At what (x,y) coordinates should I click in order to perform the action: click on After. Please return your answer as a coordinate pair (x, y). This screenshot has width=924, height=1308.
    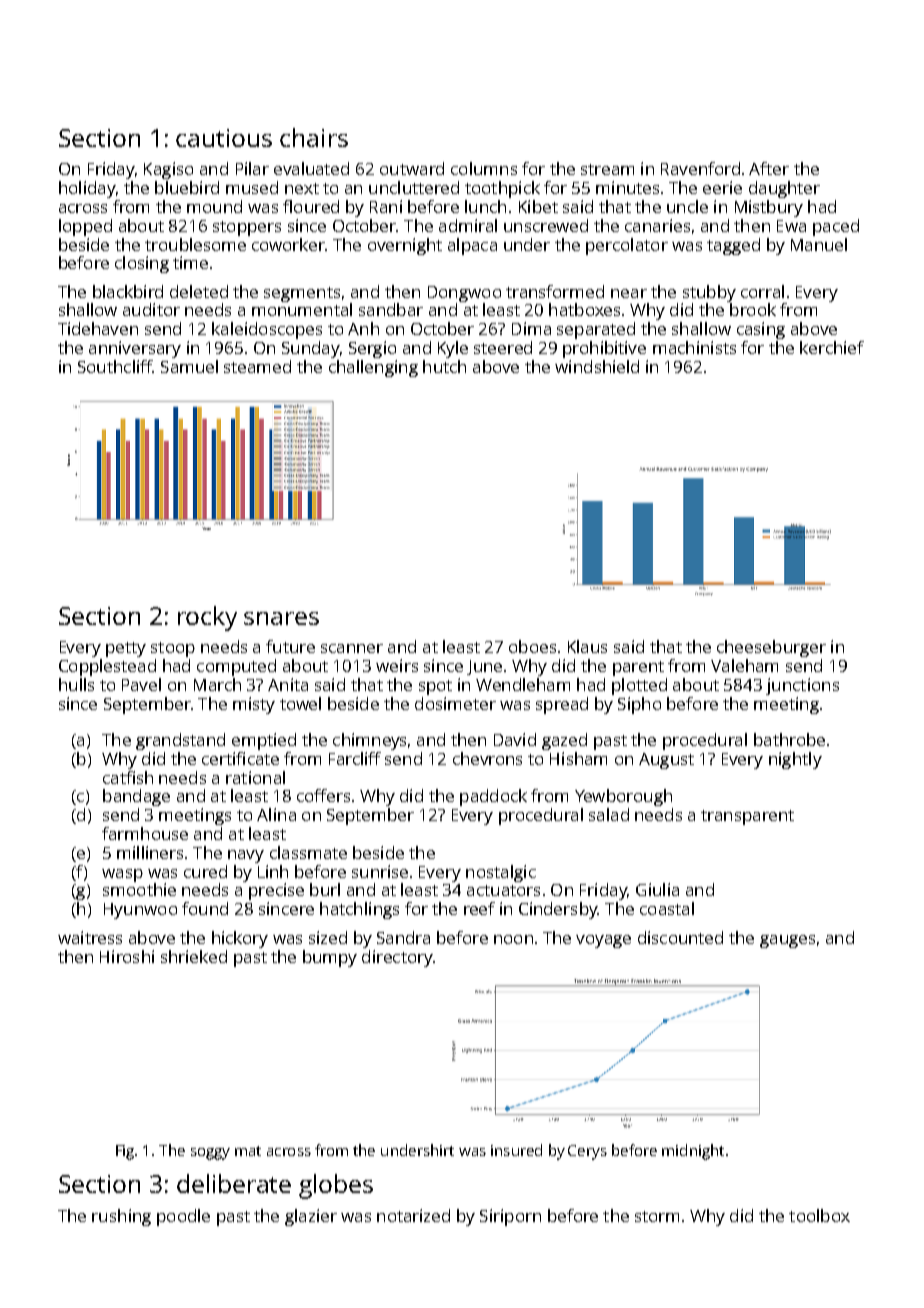
    Looking at the image, I should click on (769, 168).
